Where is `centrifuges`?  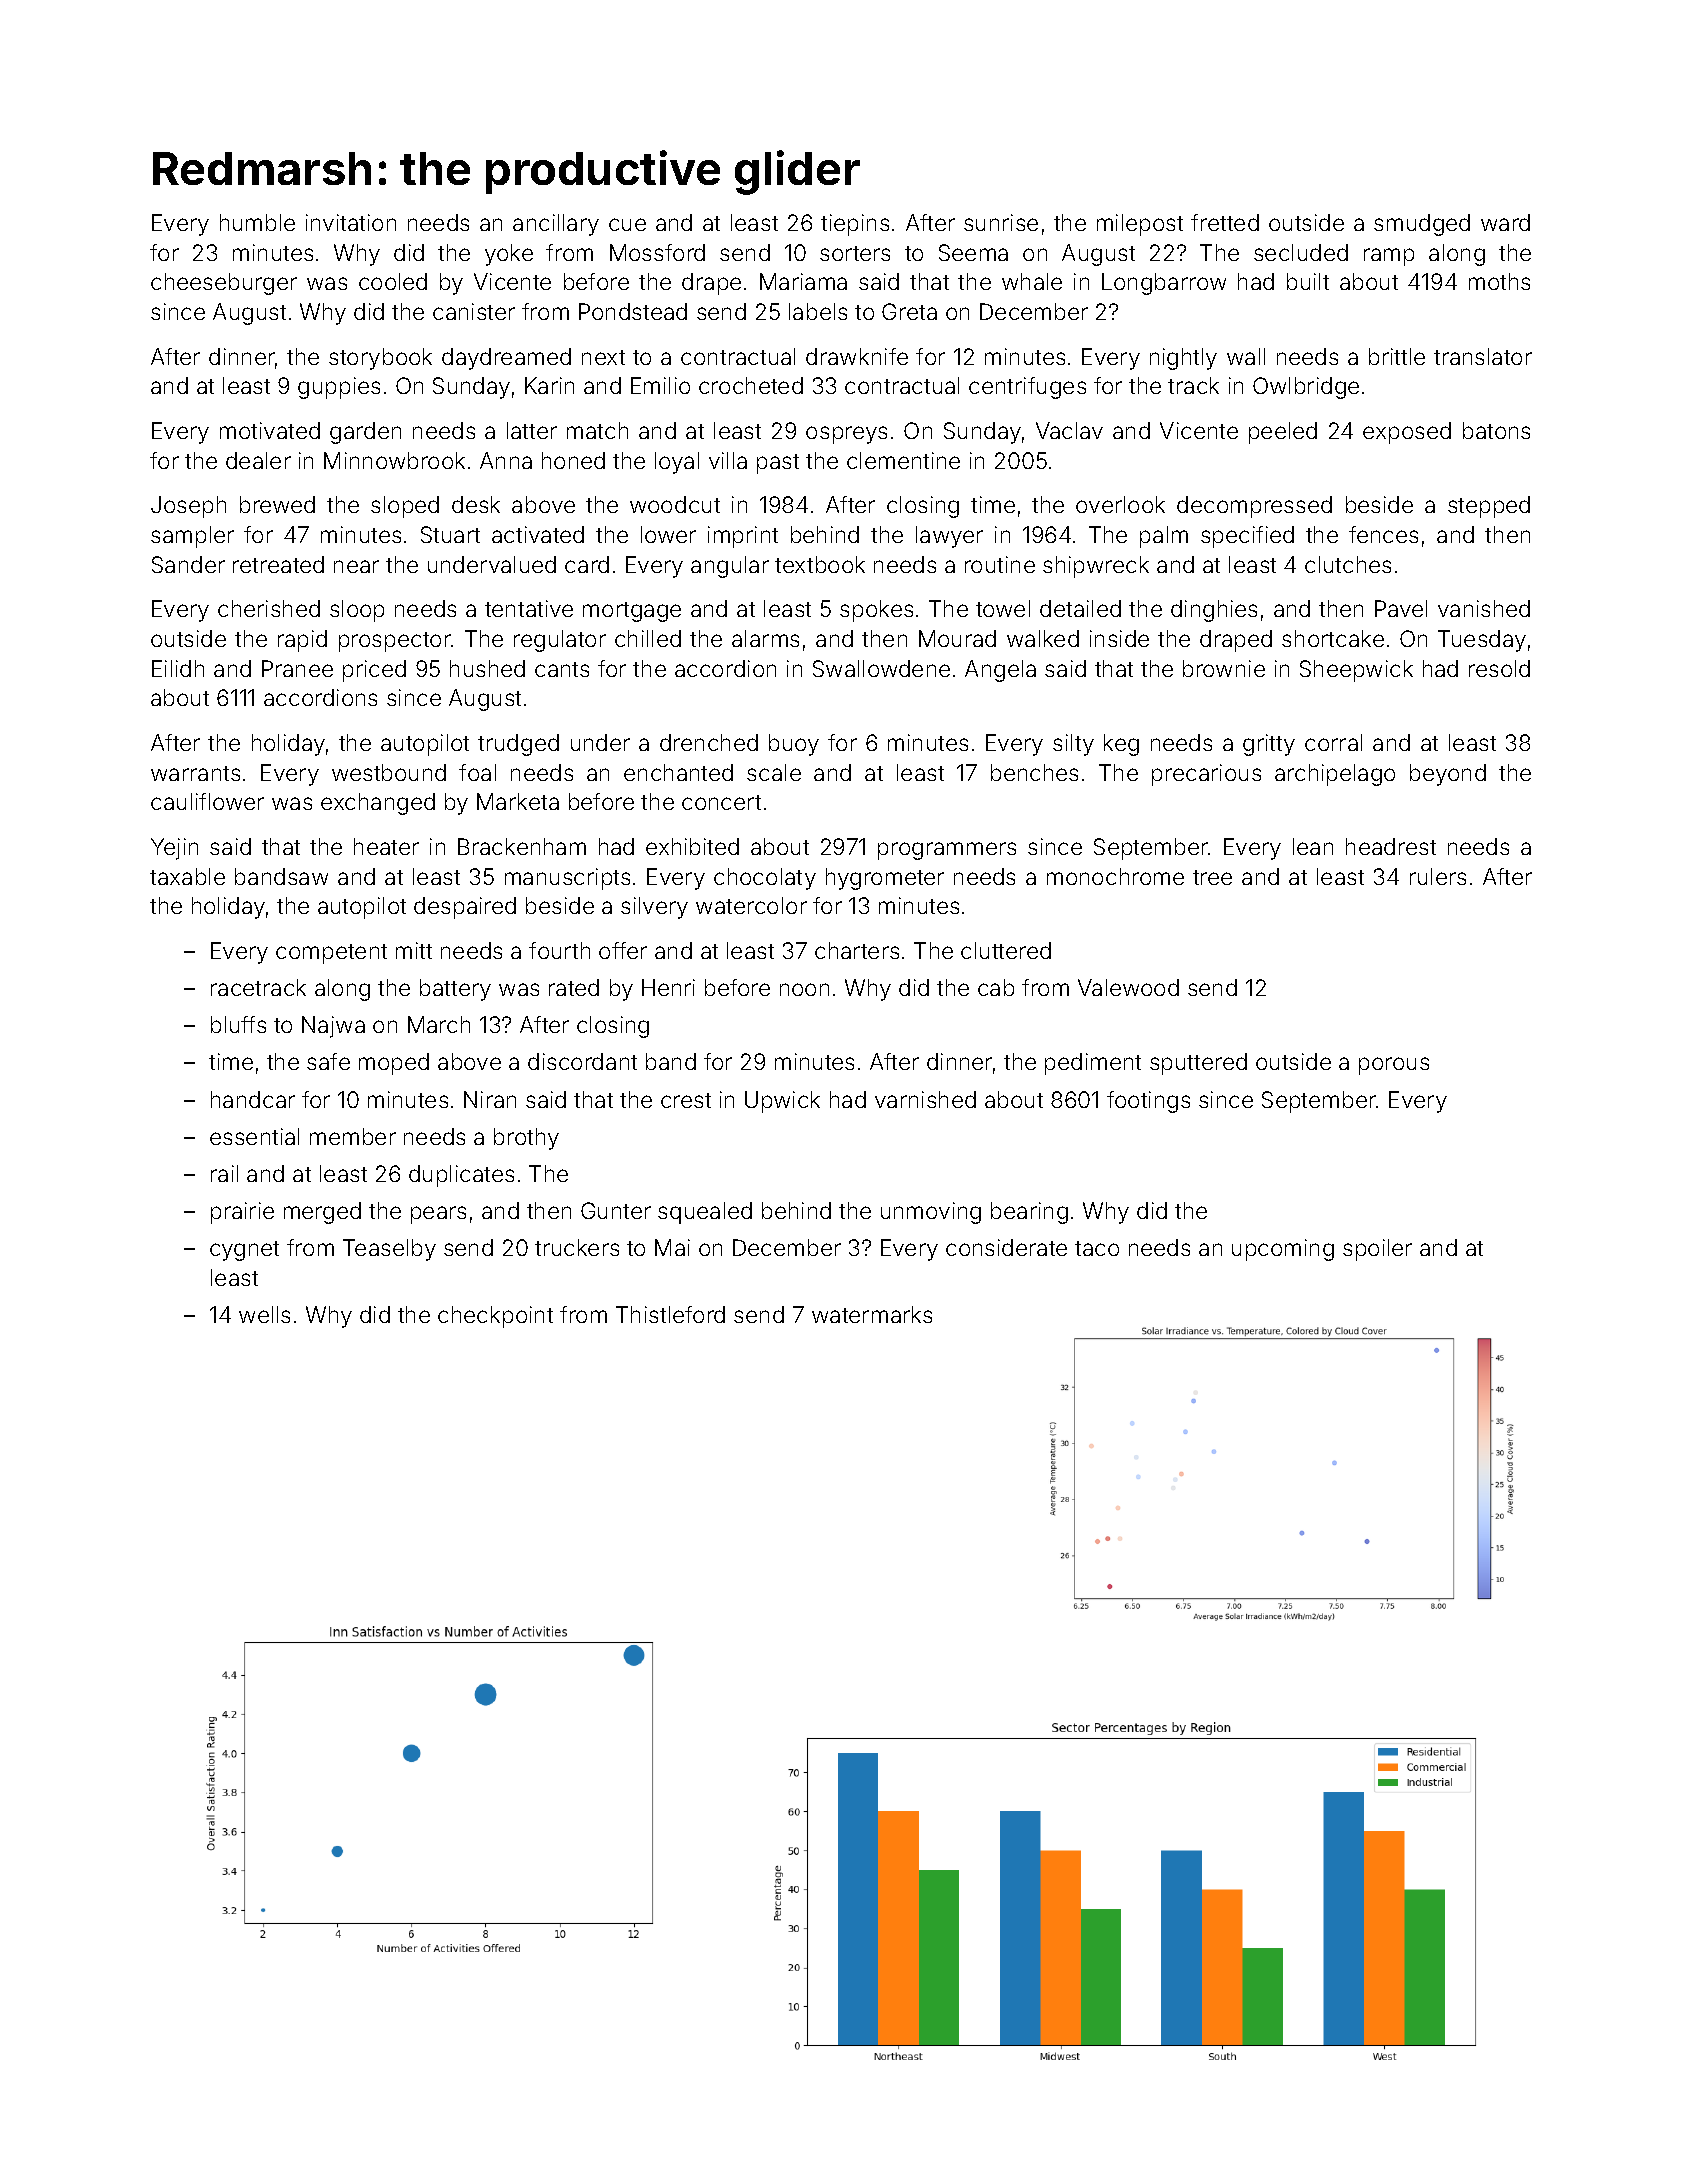
centrifuges is located at coordinates (1027, 388).
